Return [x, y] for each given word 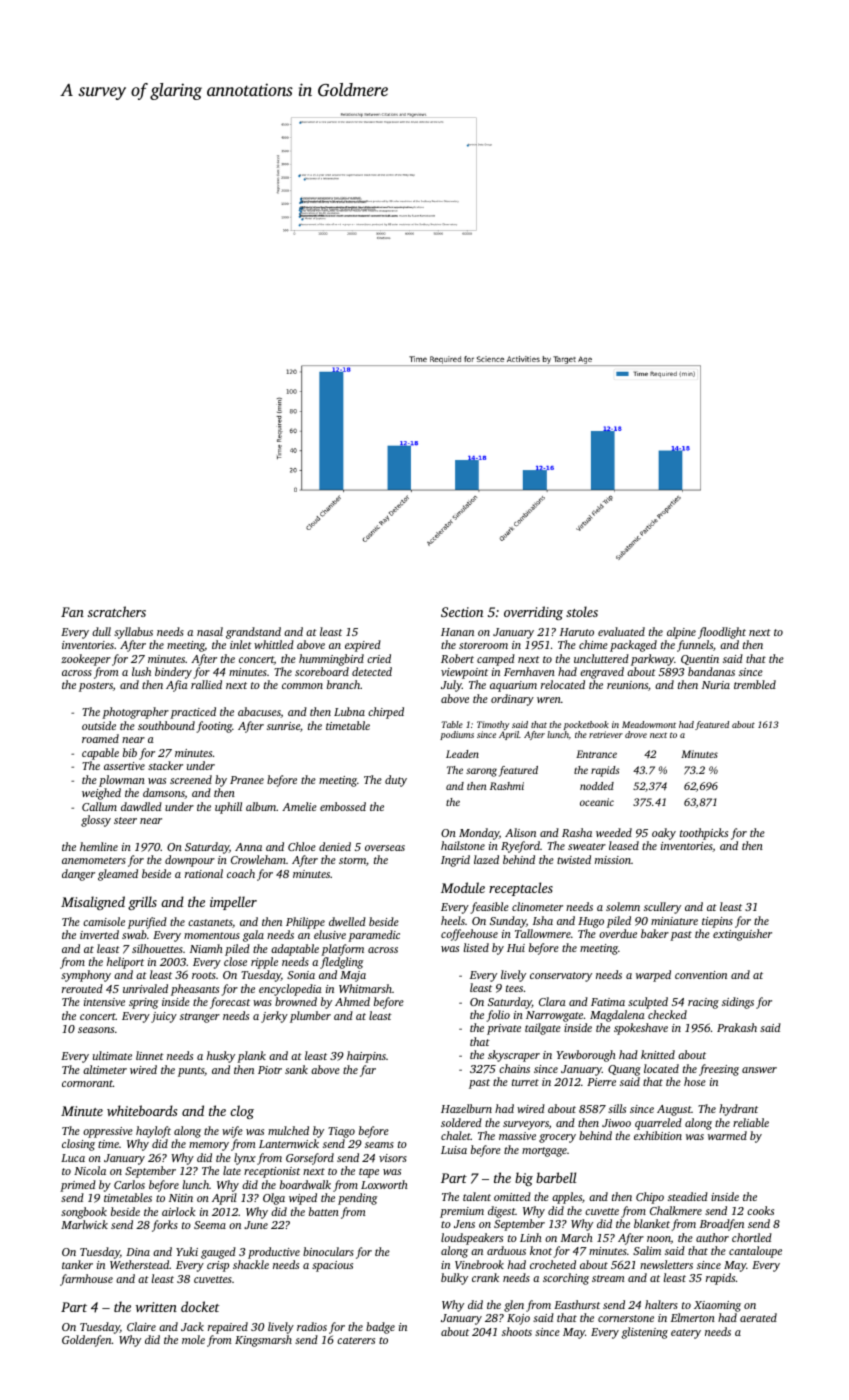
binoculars [328, 1251]
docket [200, 1306]
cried [379, 658]
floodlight [722, 633]
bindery [173, 673]
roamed [100, 738]
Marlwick [84, 1224]
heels [453, 920]
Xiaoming [717, 1306]
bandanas [711, 671]
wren [549, 700]
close [235, 961]
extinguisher [742, 935]
